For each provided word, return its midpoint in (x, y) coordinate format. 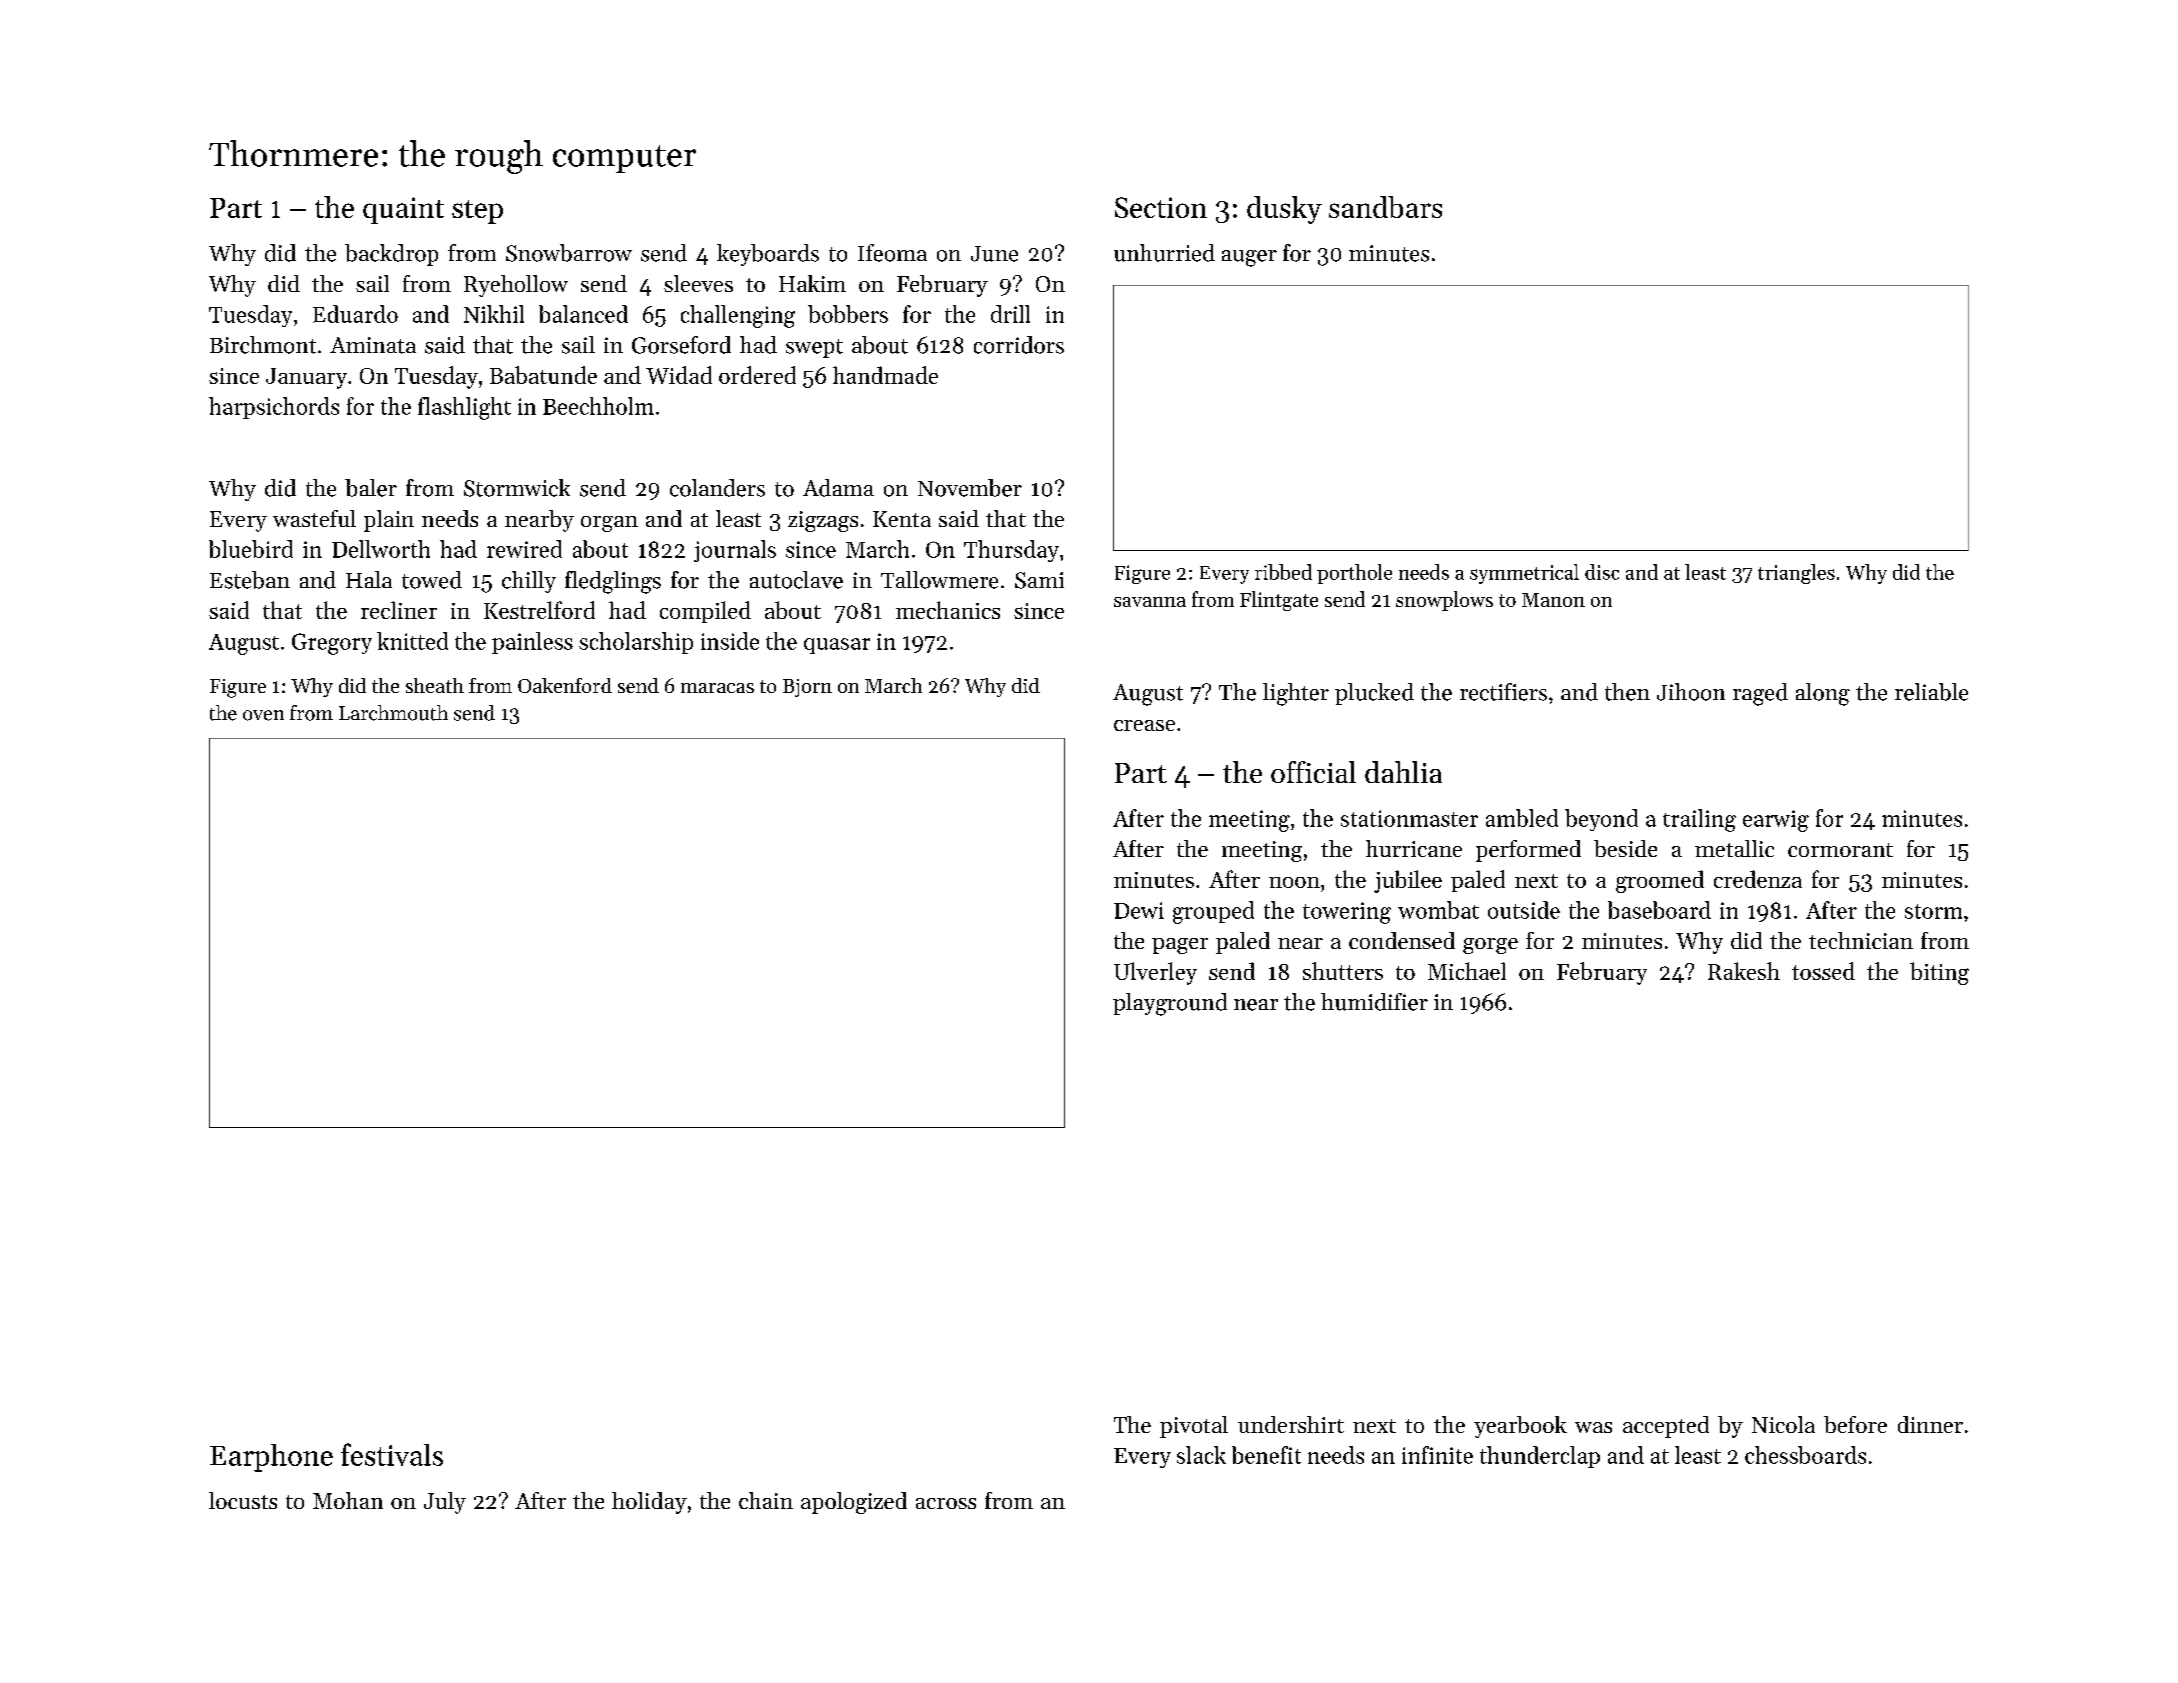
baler (371, 488)
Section (1161, 207)
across (946, 1503)
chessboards (1805, 1455)
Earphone (271, 1458)
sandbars (1385, 207)
